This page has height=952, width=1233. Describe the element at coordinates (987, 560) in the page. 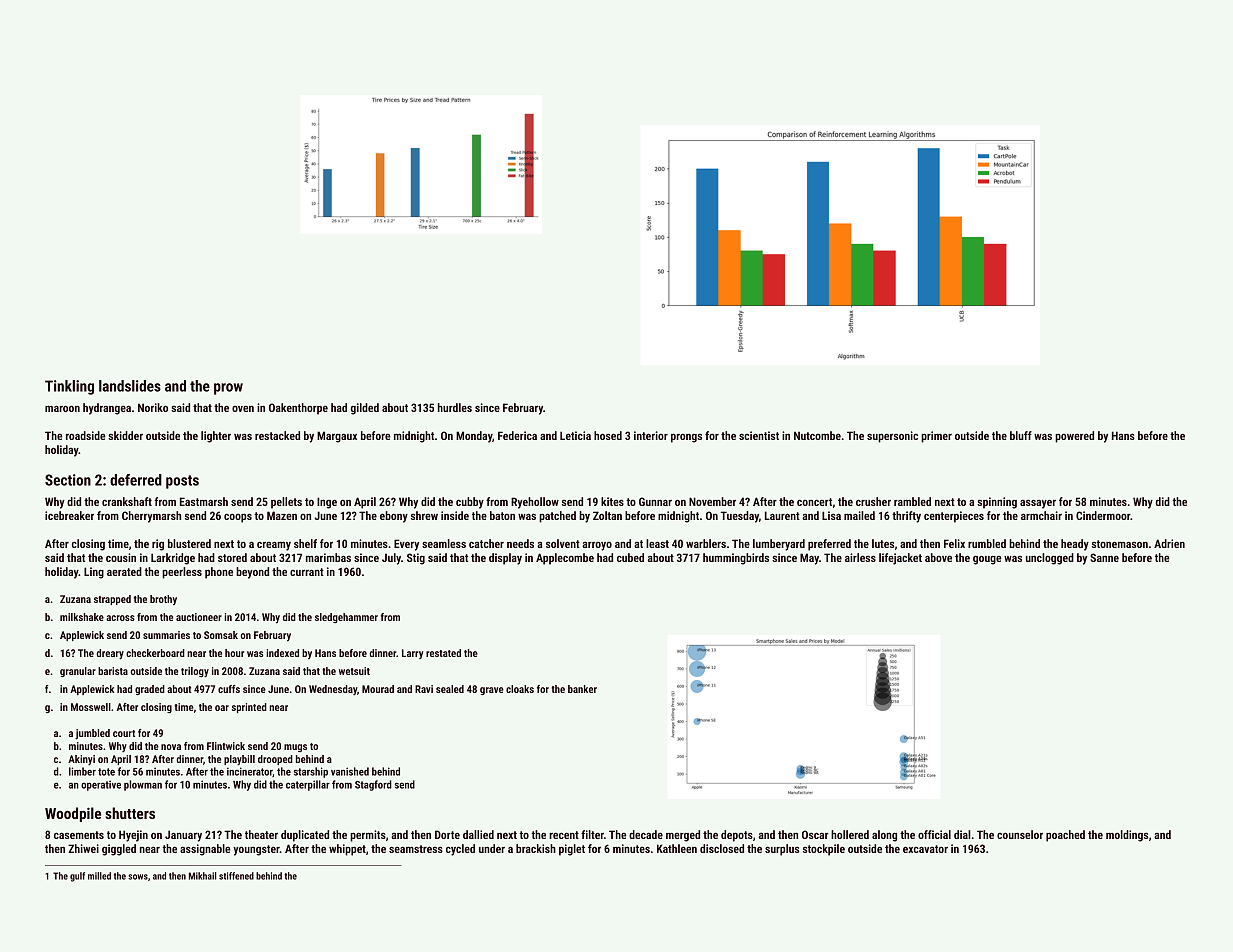

I see `gouge` at that location.
